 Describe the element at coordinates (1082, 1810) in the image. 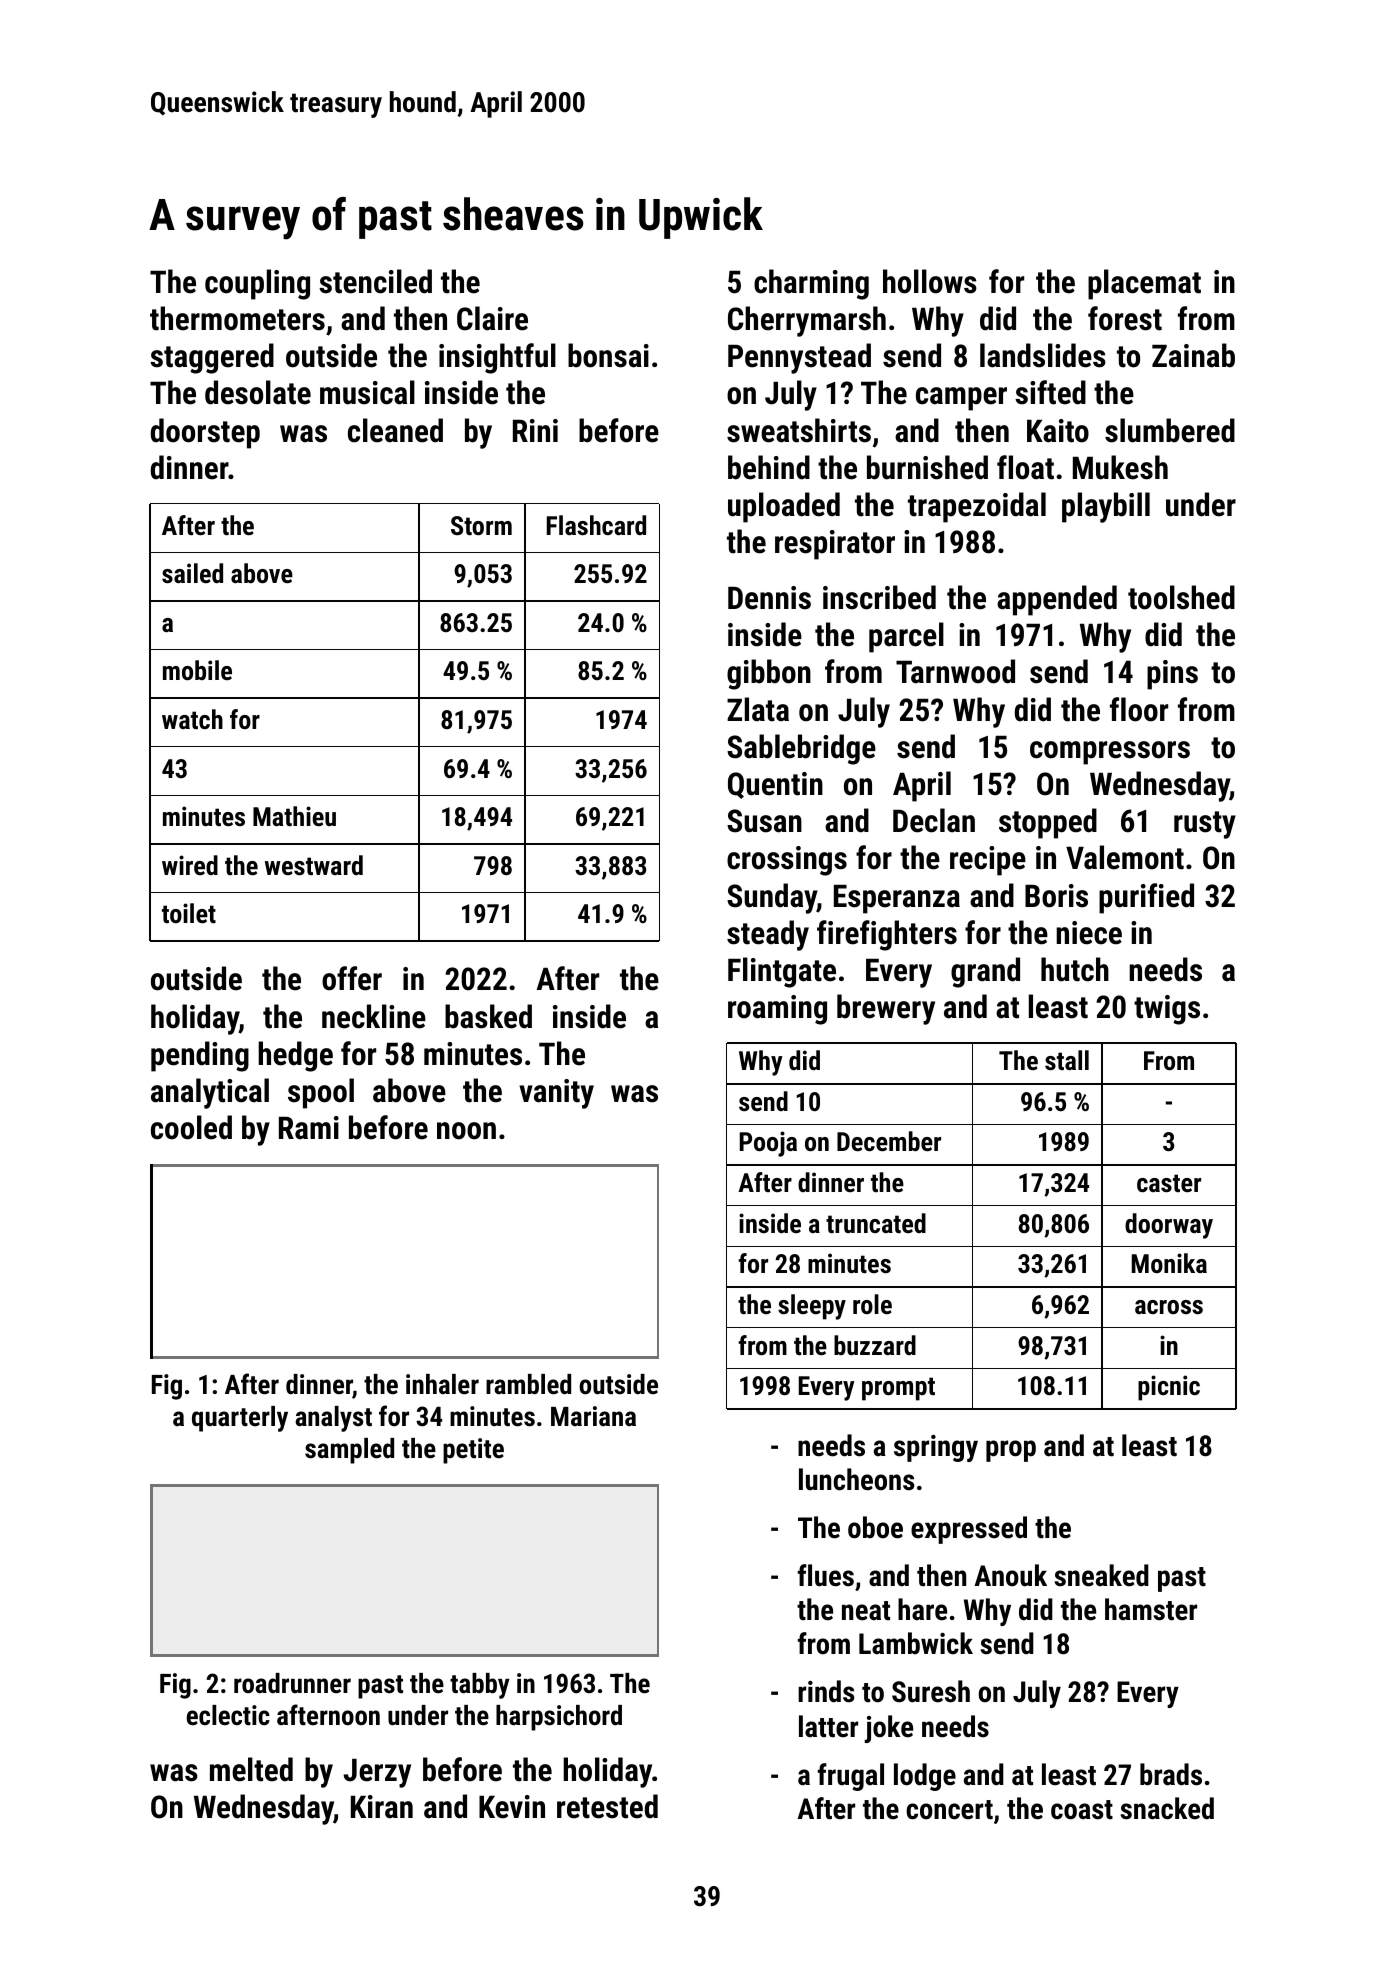

I see `coast` at that location.
